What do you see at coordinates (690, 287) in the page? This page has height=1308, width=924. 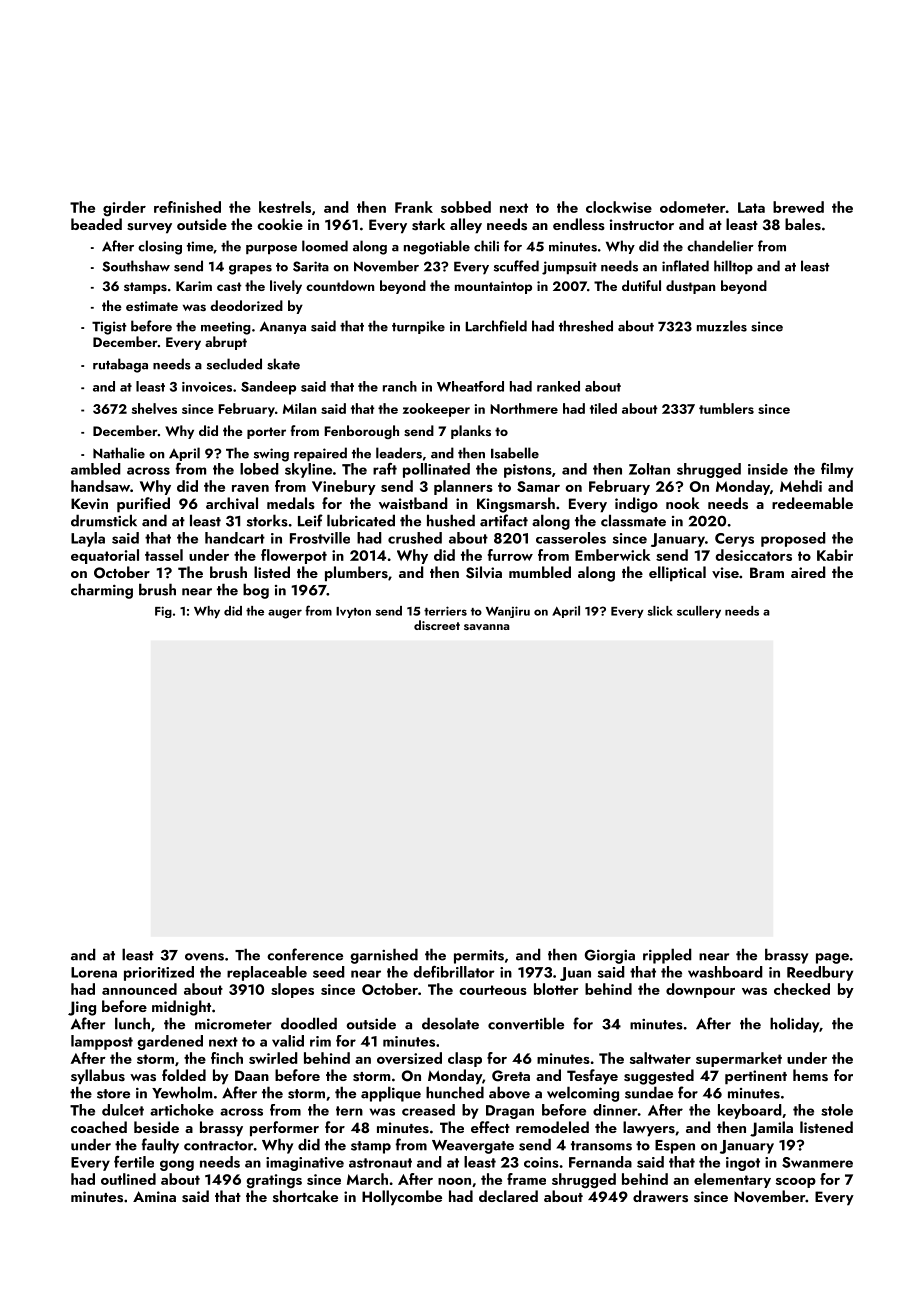 I see `dustpan` at bounding box center [690, 287].
